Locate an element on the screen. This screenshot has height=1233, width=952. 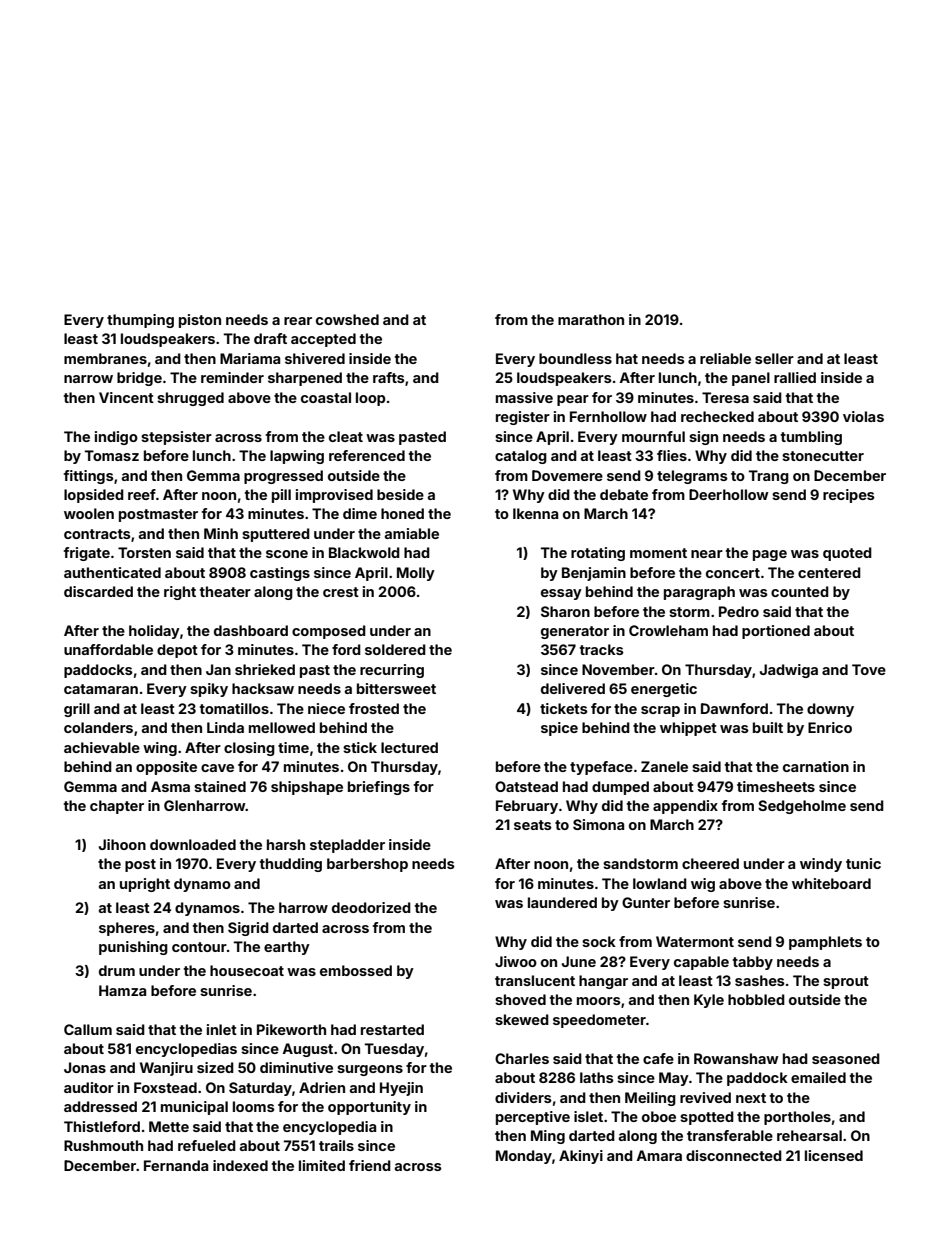
energetic is located at coordinates (664, 690).
